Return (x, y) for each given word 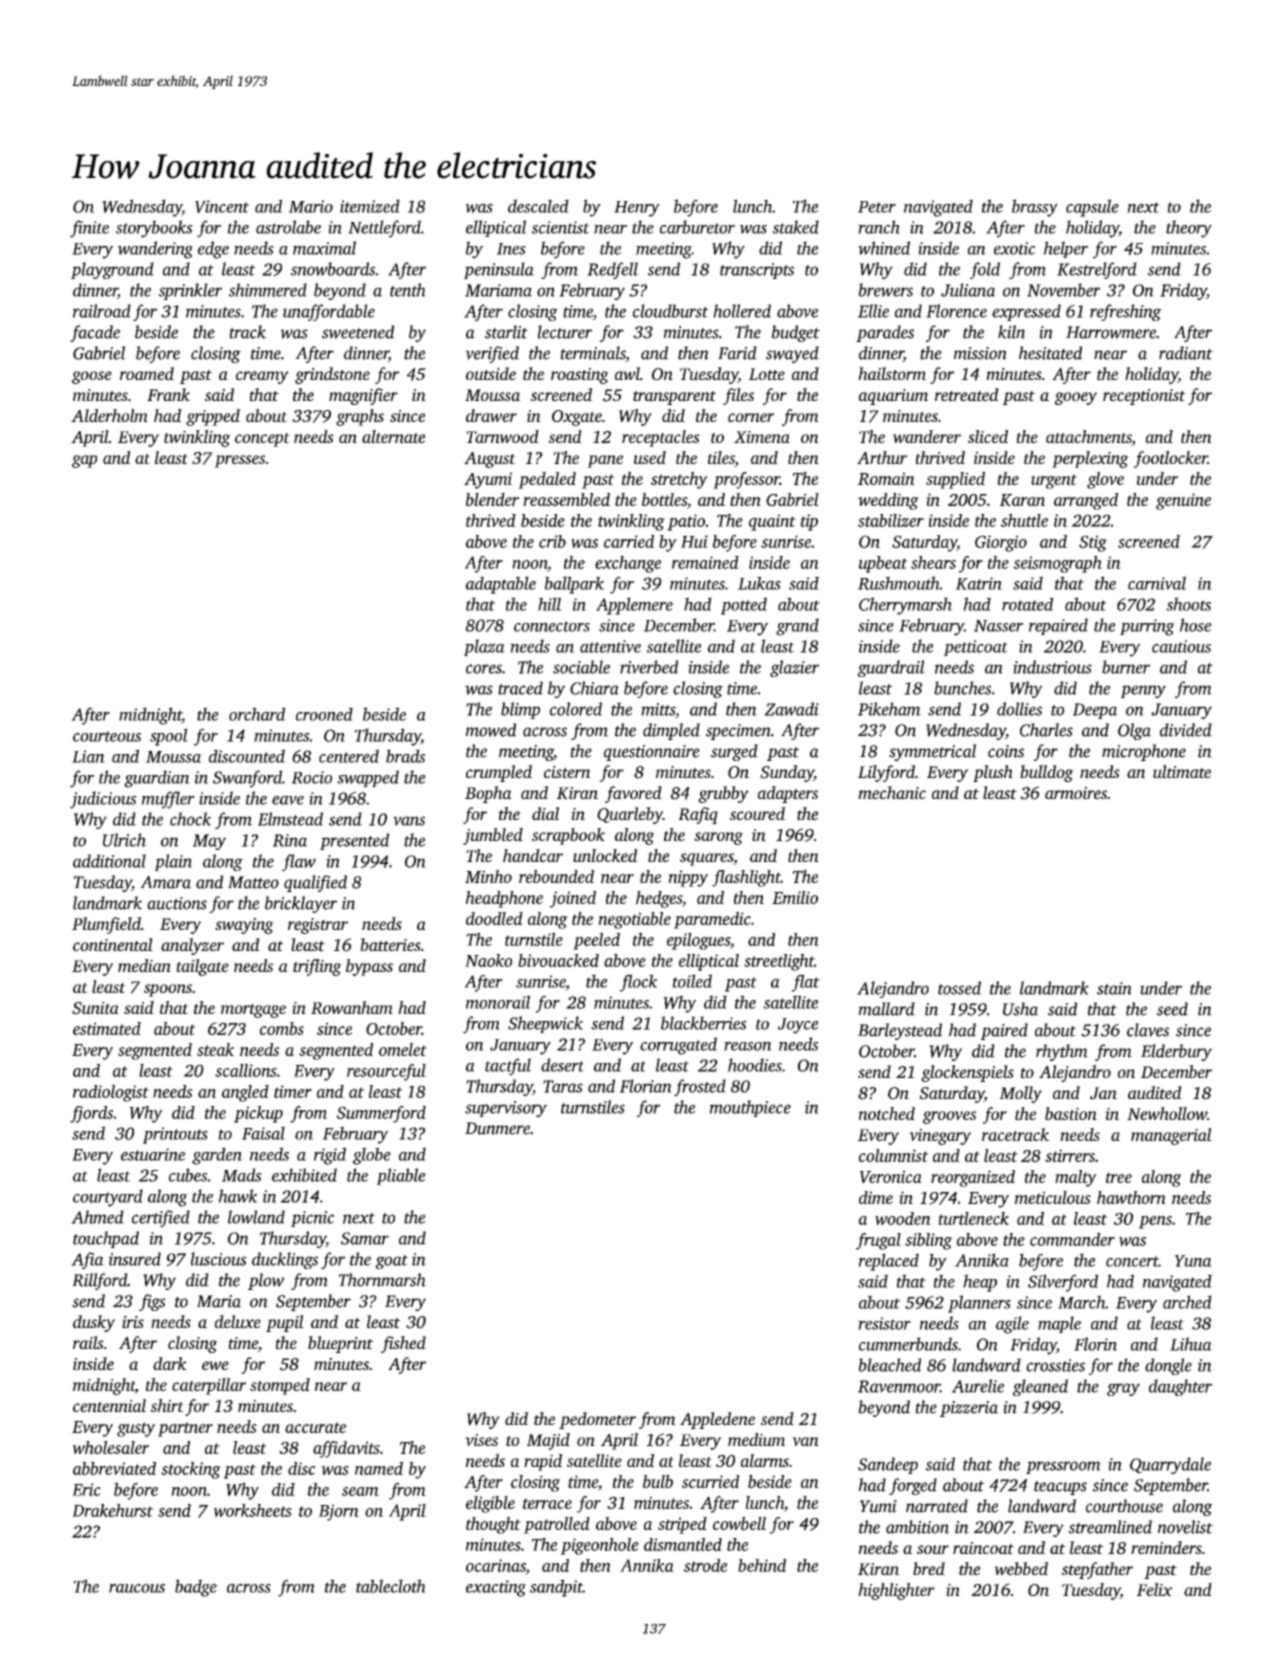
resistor (884, 1323)
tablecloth (391, 1586)
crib (552, 541)
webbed (1021, 1568)
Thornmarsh (382, 1280)
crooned (324, 714)
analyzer (192, 946)
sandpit (556, 1588)
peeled (596, 941)
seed (1172, 1009)
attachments (1089, 438)
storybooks (154, 229)
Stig (1093, 543)
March (1081, 1302)
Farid (737, 353)
